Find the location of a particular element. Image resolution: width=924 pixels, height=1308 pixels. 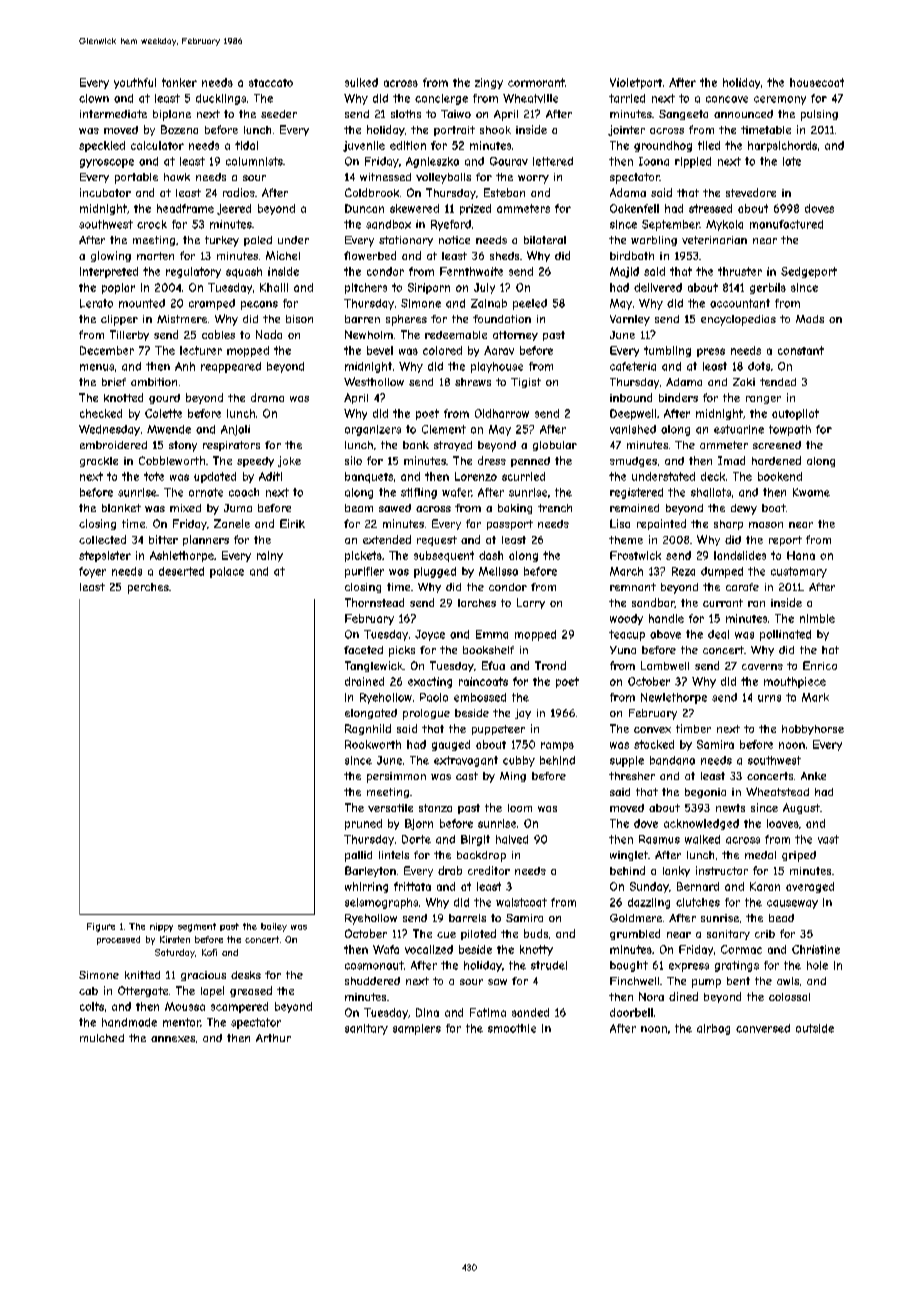

housecoat is located at coordinates (817, 82).
